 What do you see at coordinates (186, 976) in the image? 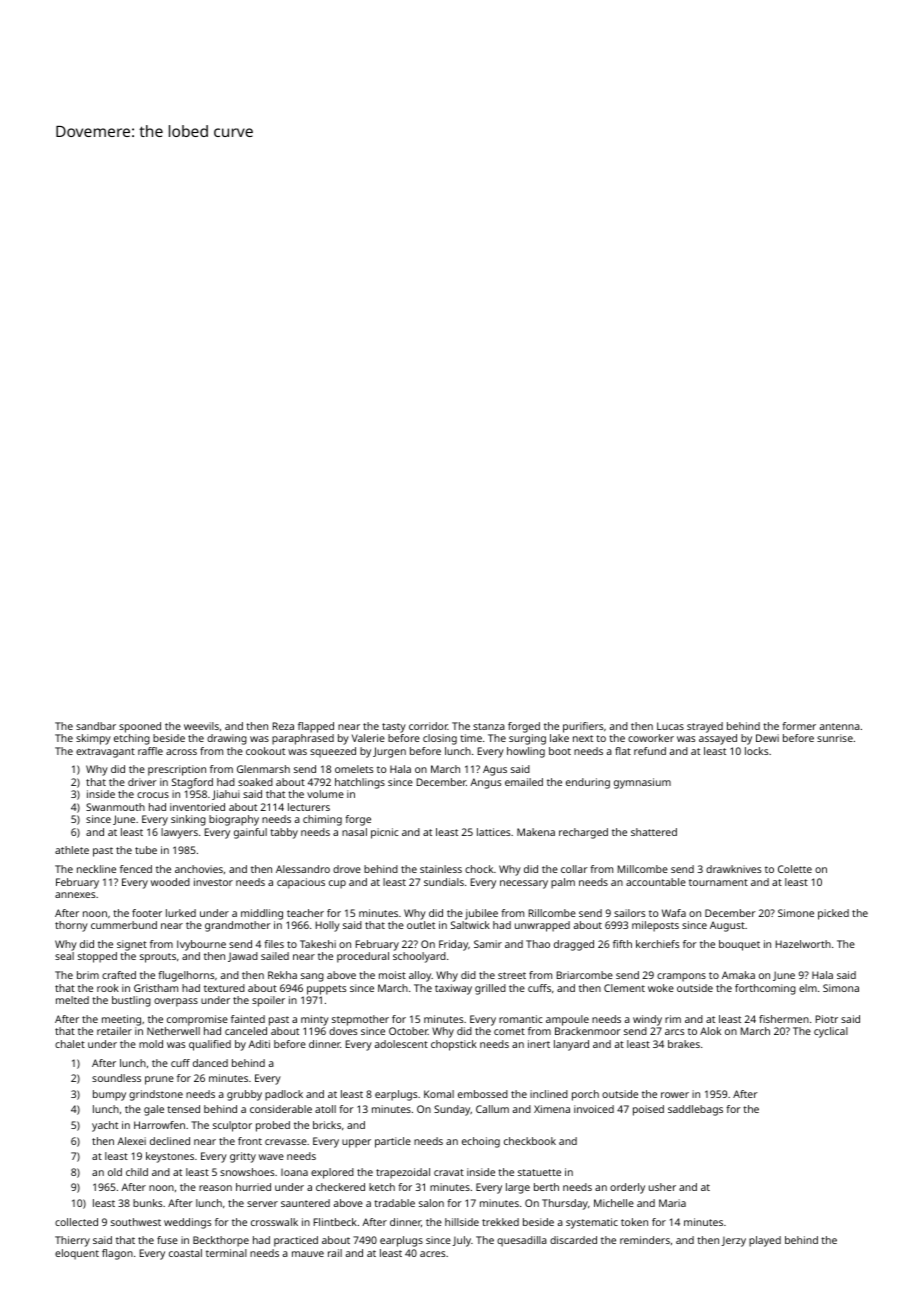
I see `flugelhorns` at bounding box center [186, 976].
